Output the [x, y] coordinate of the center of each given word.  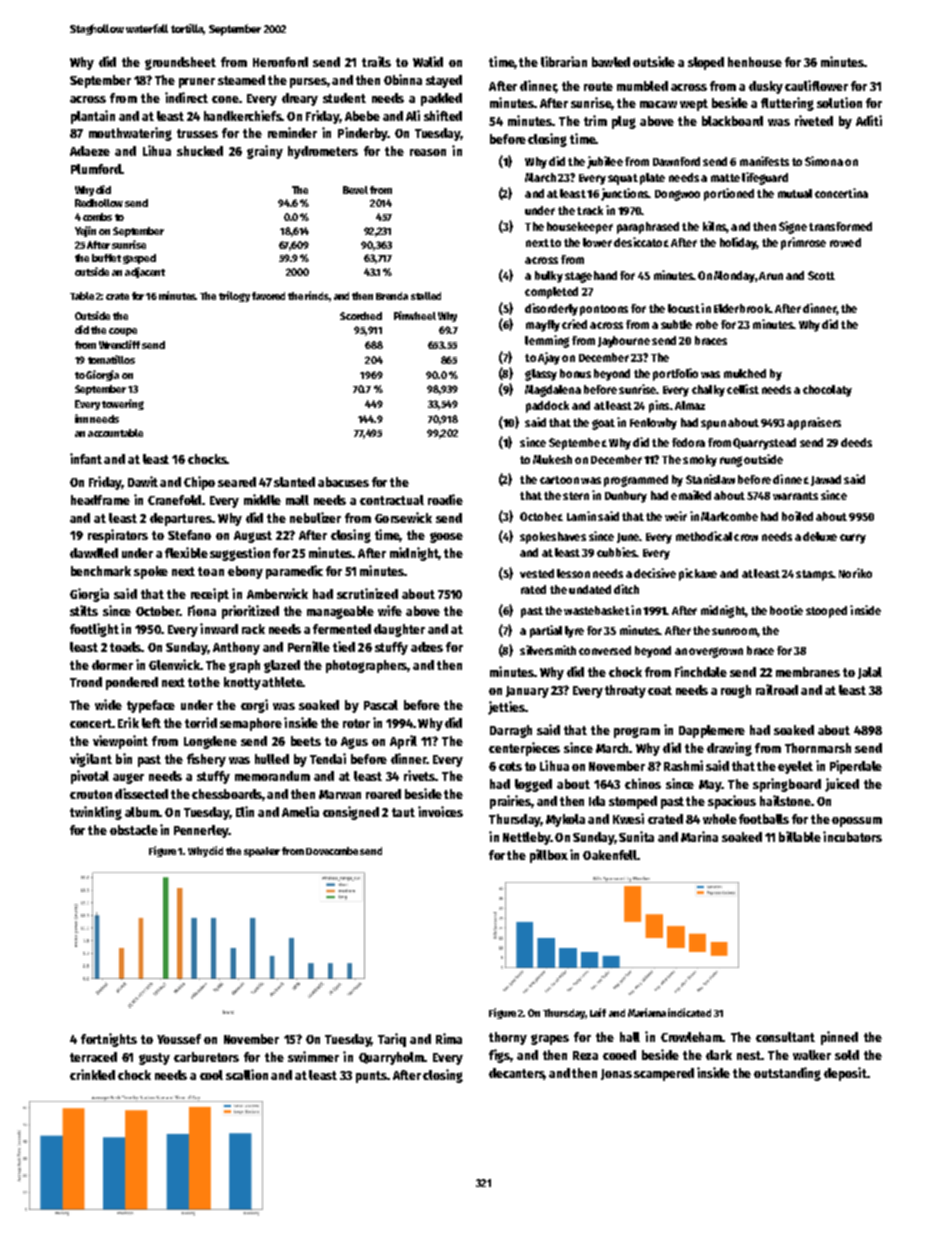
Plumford [96, 169]
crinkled [92, 1074]
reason [428, 152]
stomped [633, 802]
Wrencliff [119, 344]
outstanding [787, 1074]
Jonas [616, 1074]
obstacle [134, 830]
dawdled [94, 553]
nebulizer [315, 517]
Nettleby [526, 838]
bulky [549, 277]
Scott [821, 275]
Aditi [869, 120]
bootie [786, 610]
